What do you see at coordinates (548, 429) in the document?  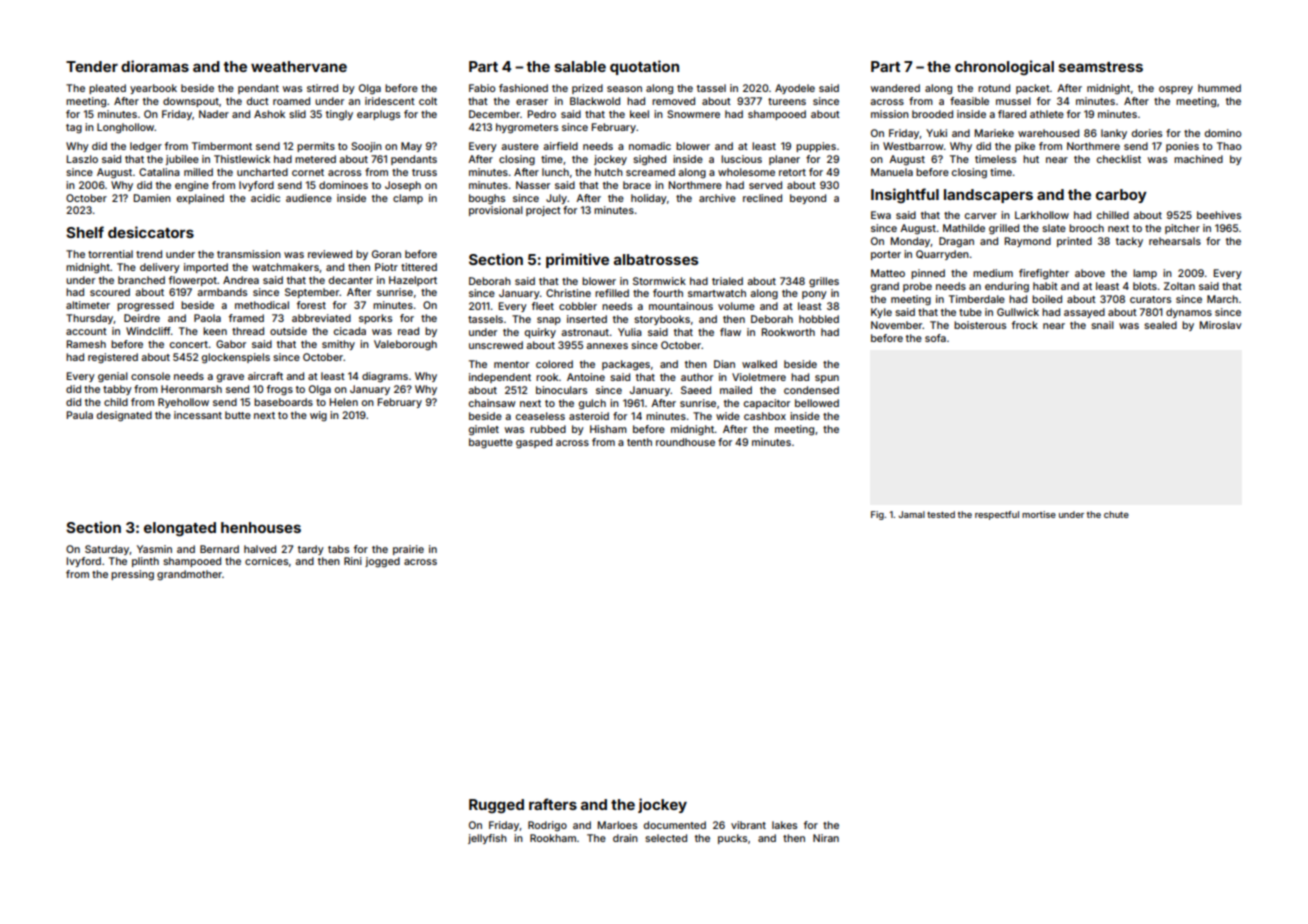 I see `rubbed` at bounding box center [548, 429].
